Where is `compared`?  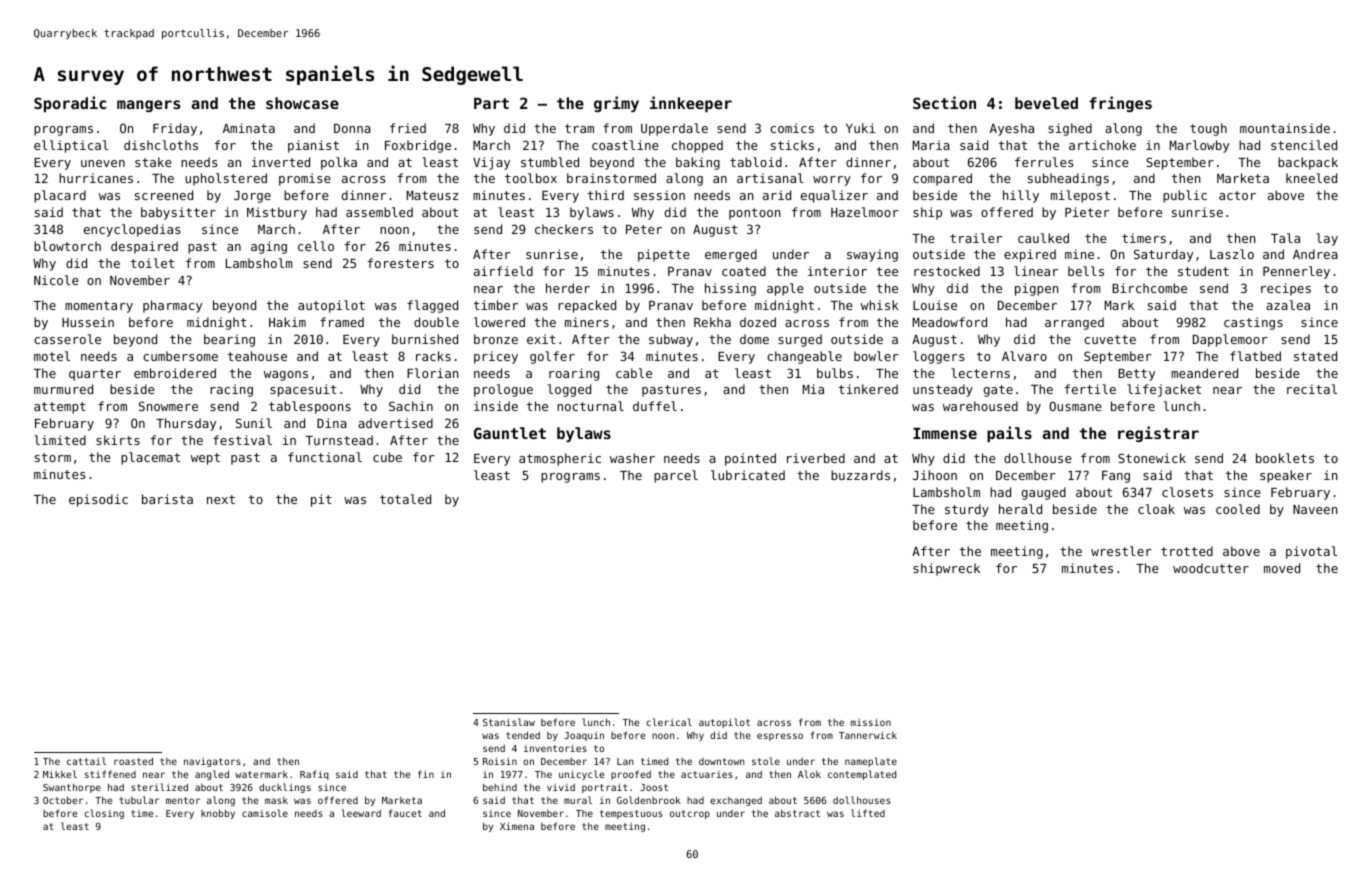
compared is located at coordinates (942, 179).
